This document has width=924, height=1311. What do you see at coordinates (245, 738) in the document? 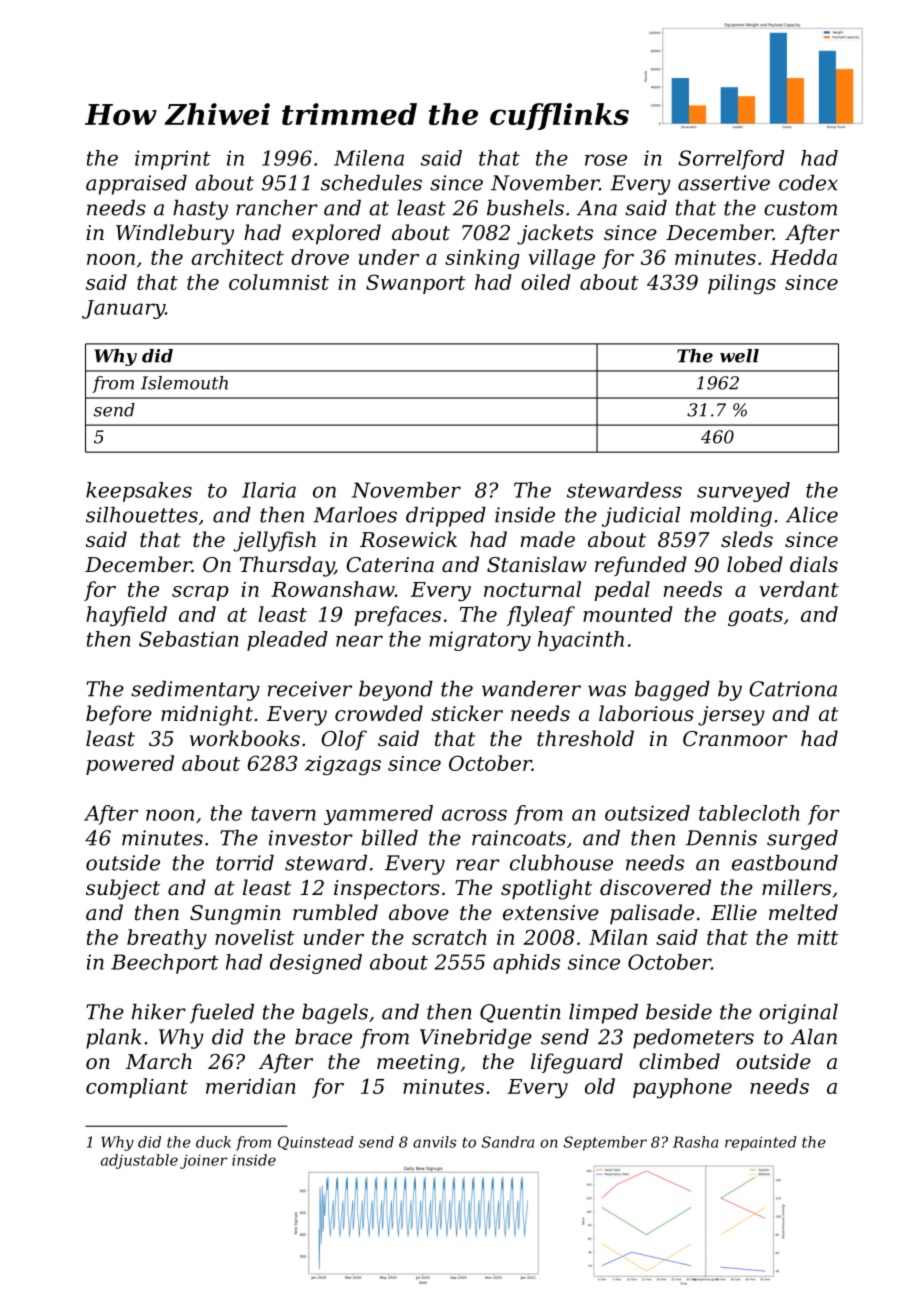
I see `workbooks` at bounding box center [245, 738].
